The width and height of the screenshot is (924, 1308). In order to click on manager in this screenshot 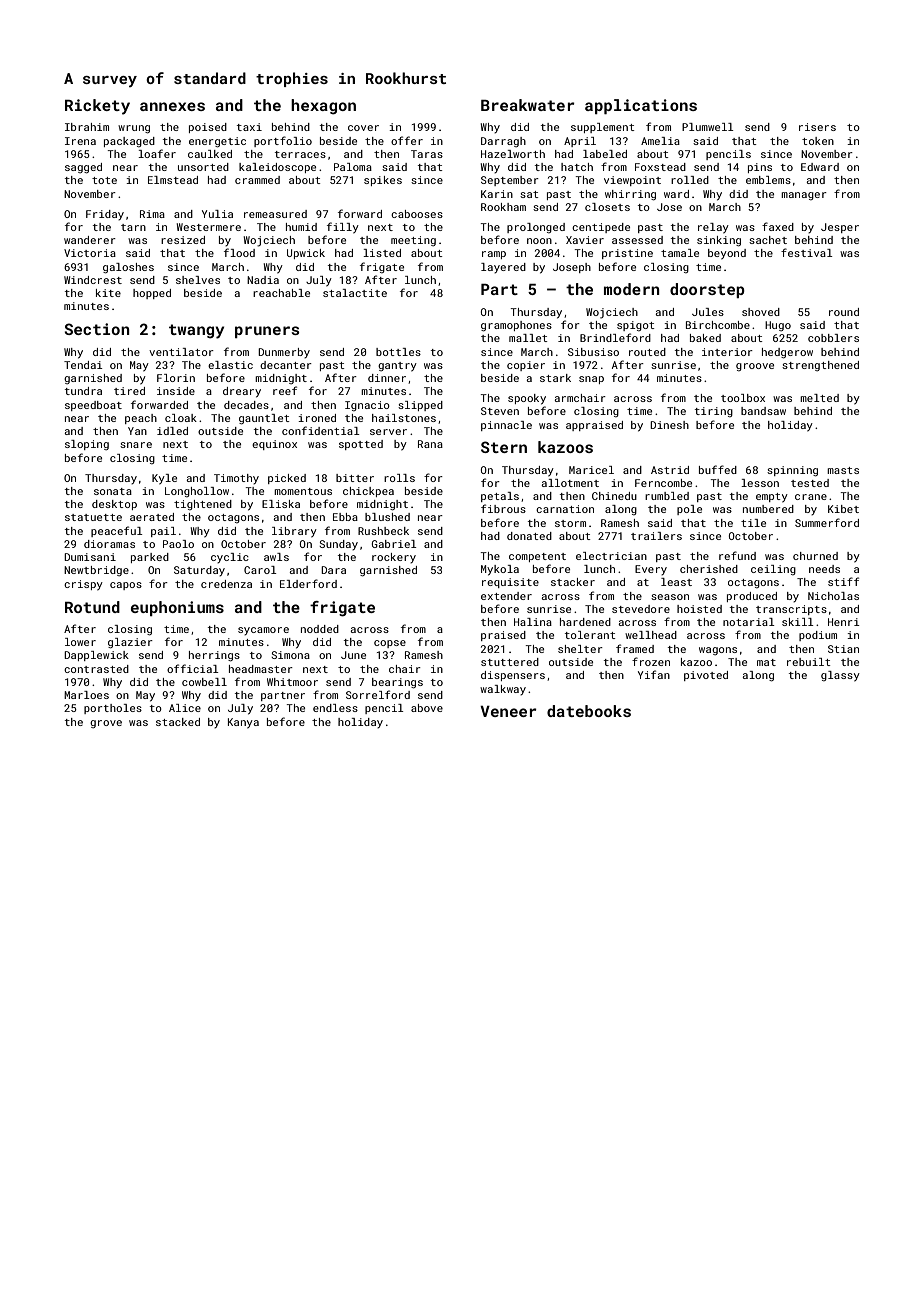, I will do `click(804, 196)`.
